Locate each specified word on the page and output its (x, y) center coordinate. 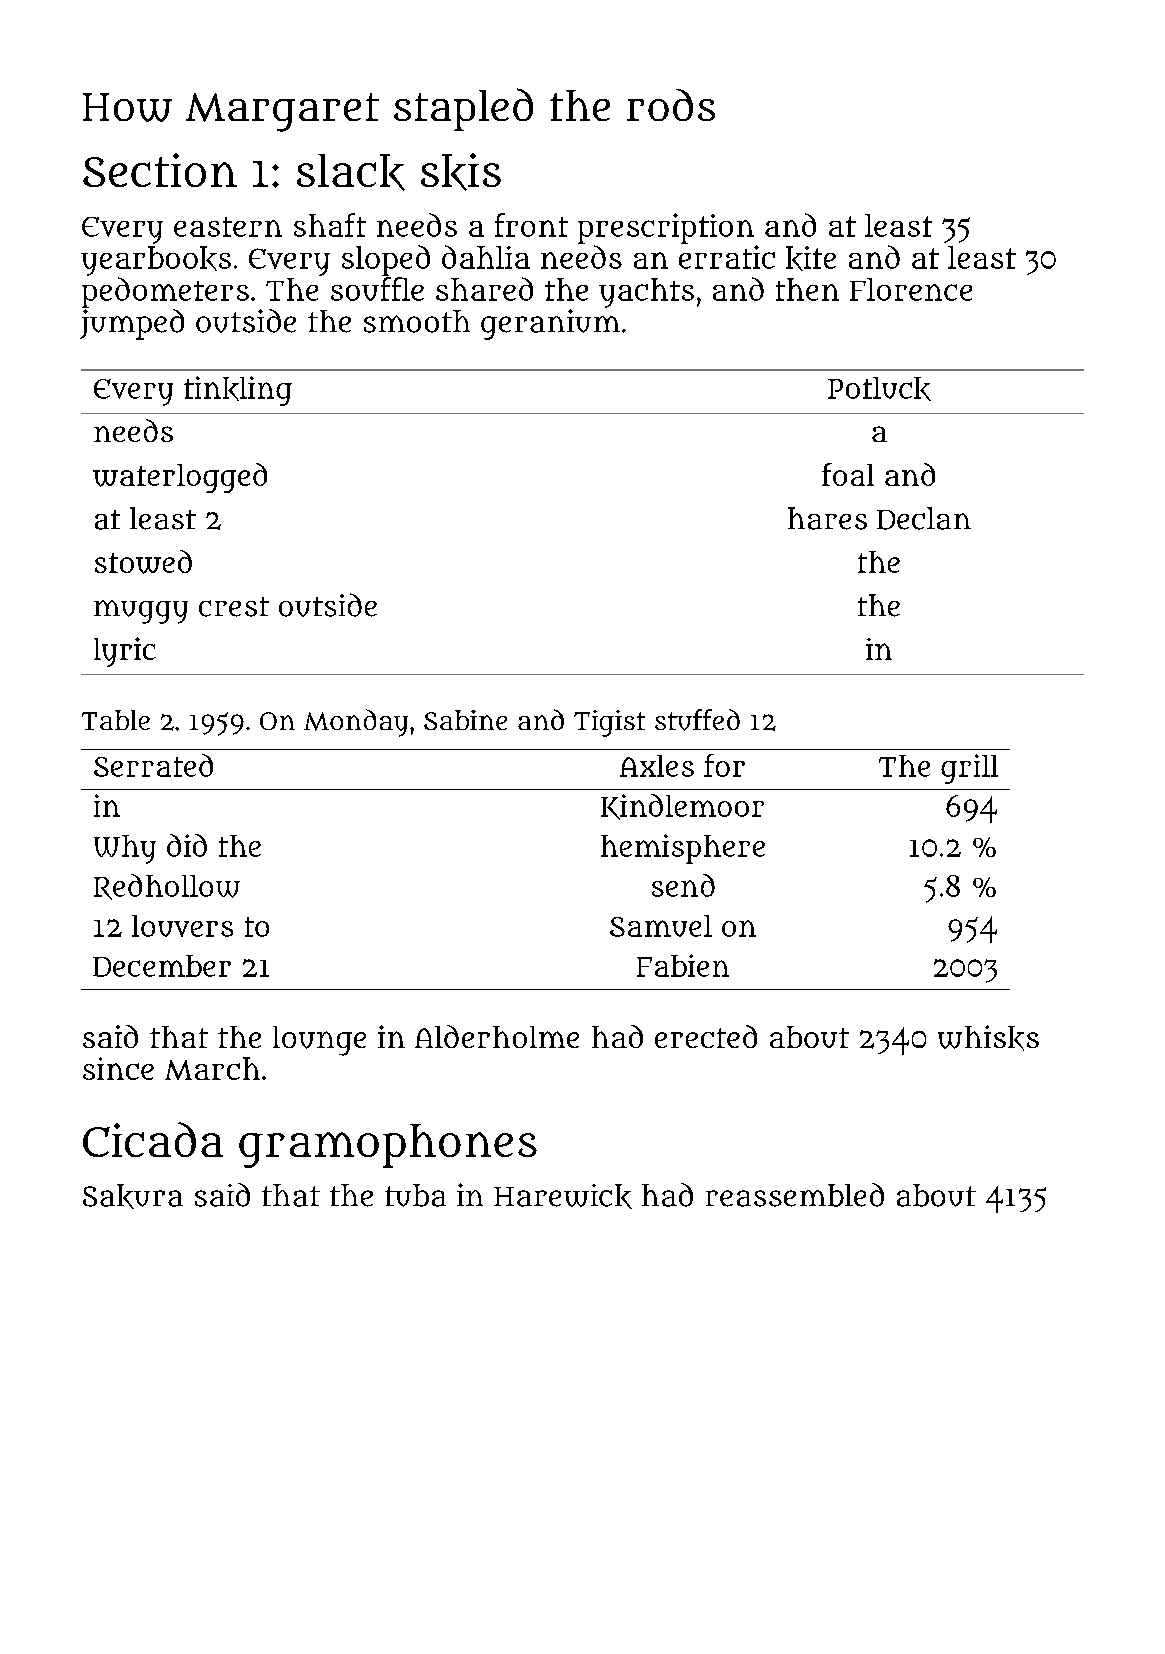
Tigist (609, 723)
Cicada (153, 1139)
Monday (356, 723)
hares (827, 518)
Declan (924, 518)
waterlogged (180, 478)
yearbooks (156, 261)
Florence (911, 289)
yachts (646, 293)
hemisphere (683, 849)
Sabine (465, 720)
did (187, 845)
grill (969, 769)
